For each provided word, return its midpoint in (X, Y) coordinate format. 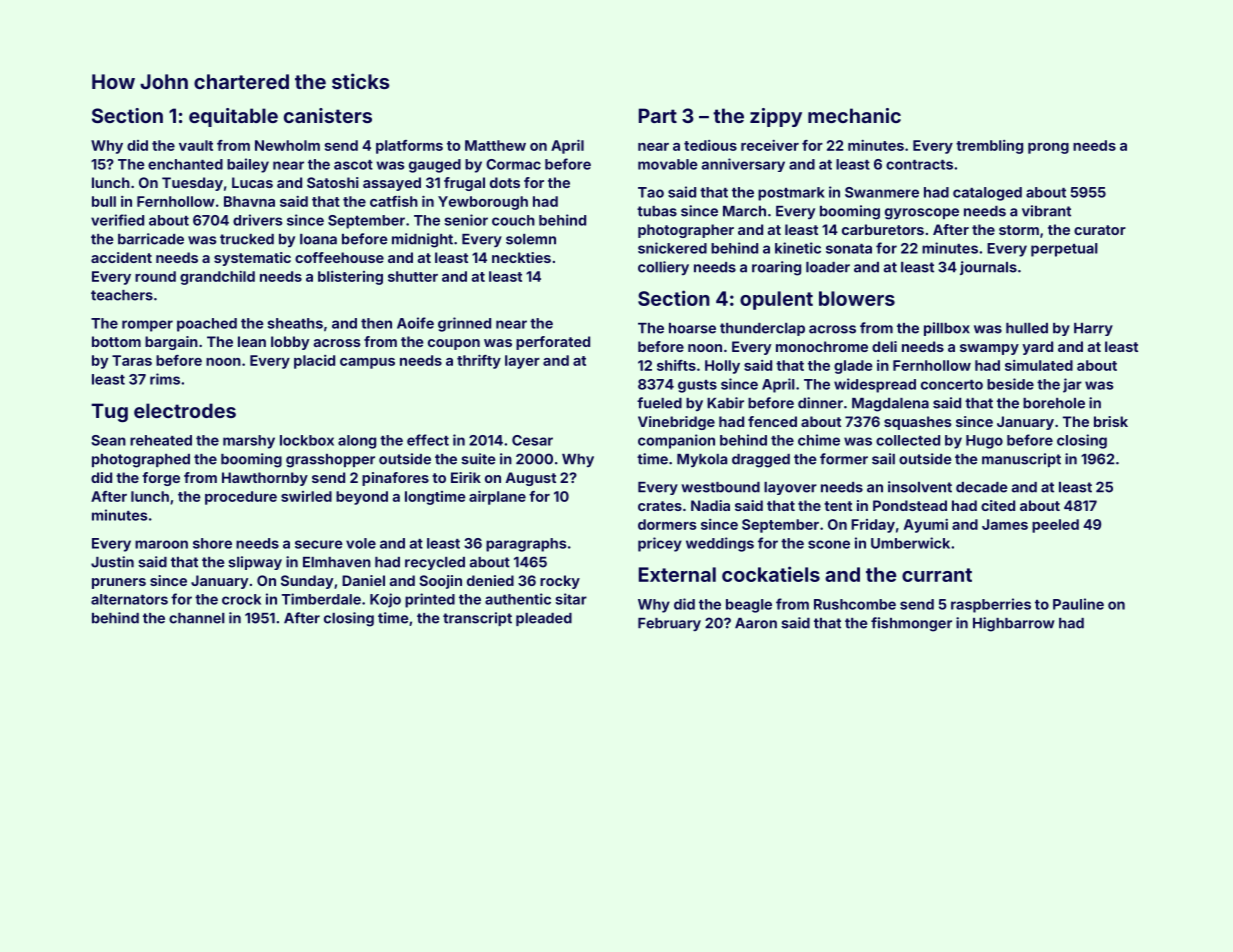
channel (197, 618)
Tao (651, 192)
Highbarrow (1014, 624)
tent (838, 506)
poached (207, 325)
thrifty (479, 361)
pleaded (544, 619)
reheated (161, 440)
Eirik (466, 477)
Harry (1093, 329)
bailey (248, 165)
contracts (919, 165)
